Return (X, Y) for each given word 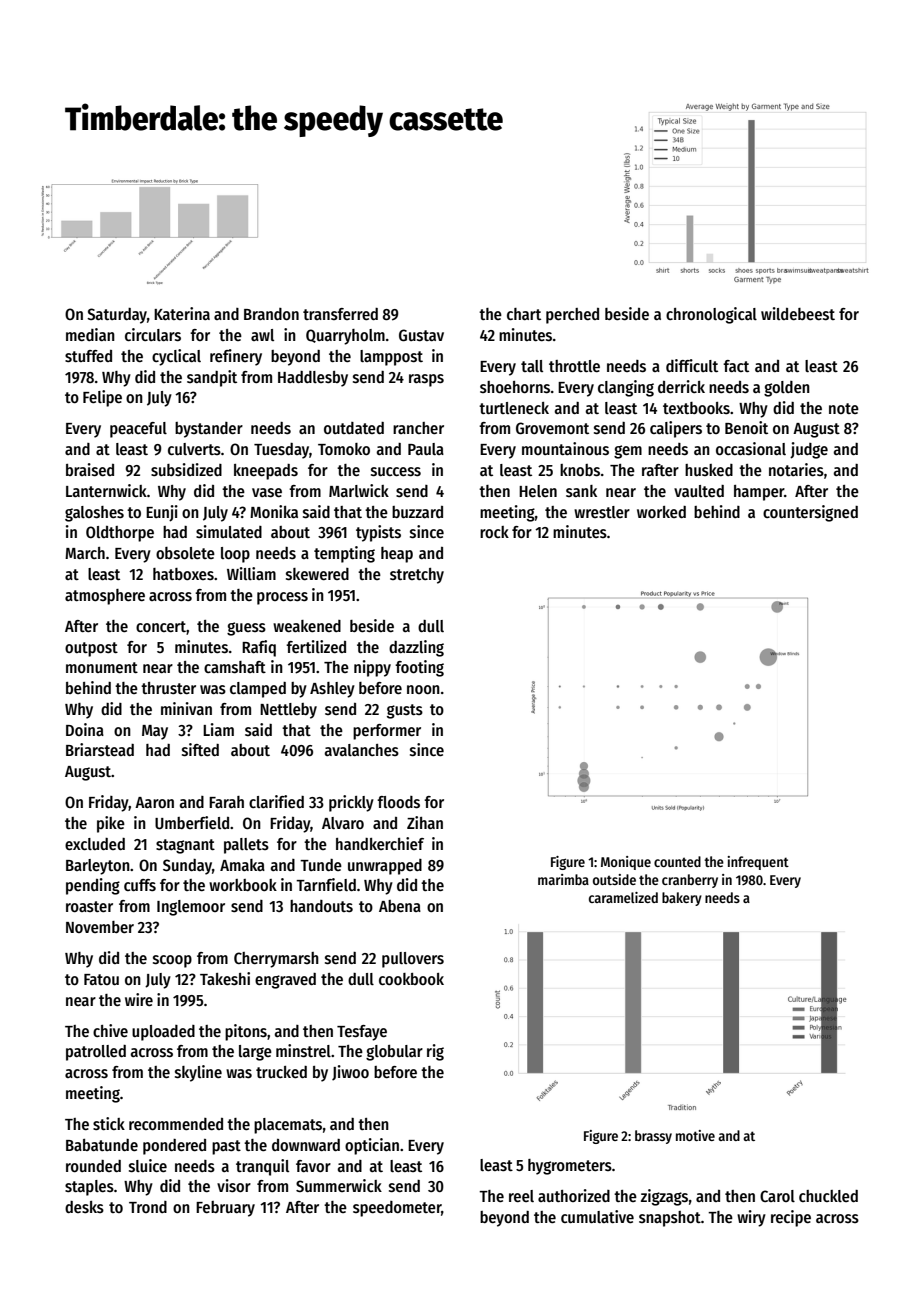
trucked (281, 1072)
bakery (682, 899)
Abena (400, 906)
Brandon (271, 314)
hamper (759, 493)
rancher (418, 428)
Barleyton (98, 867)
